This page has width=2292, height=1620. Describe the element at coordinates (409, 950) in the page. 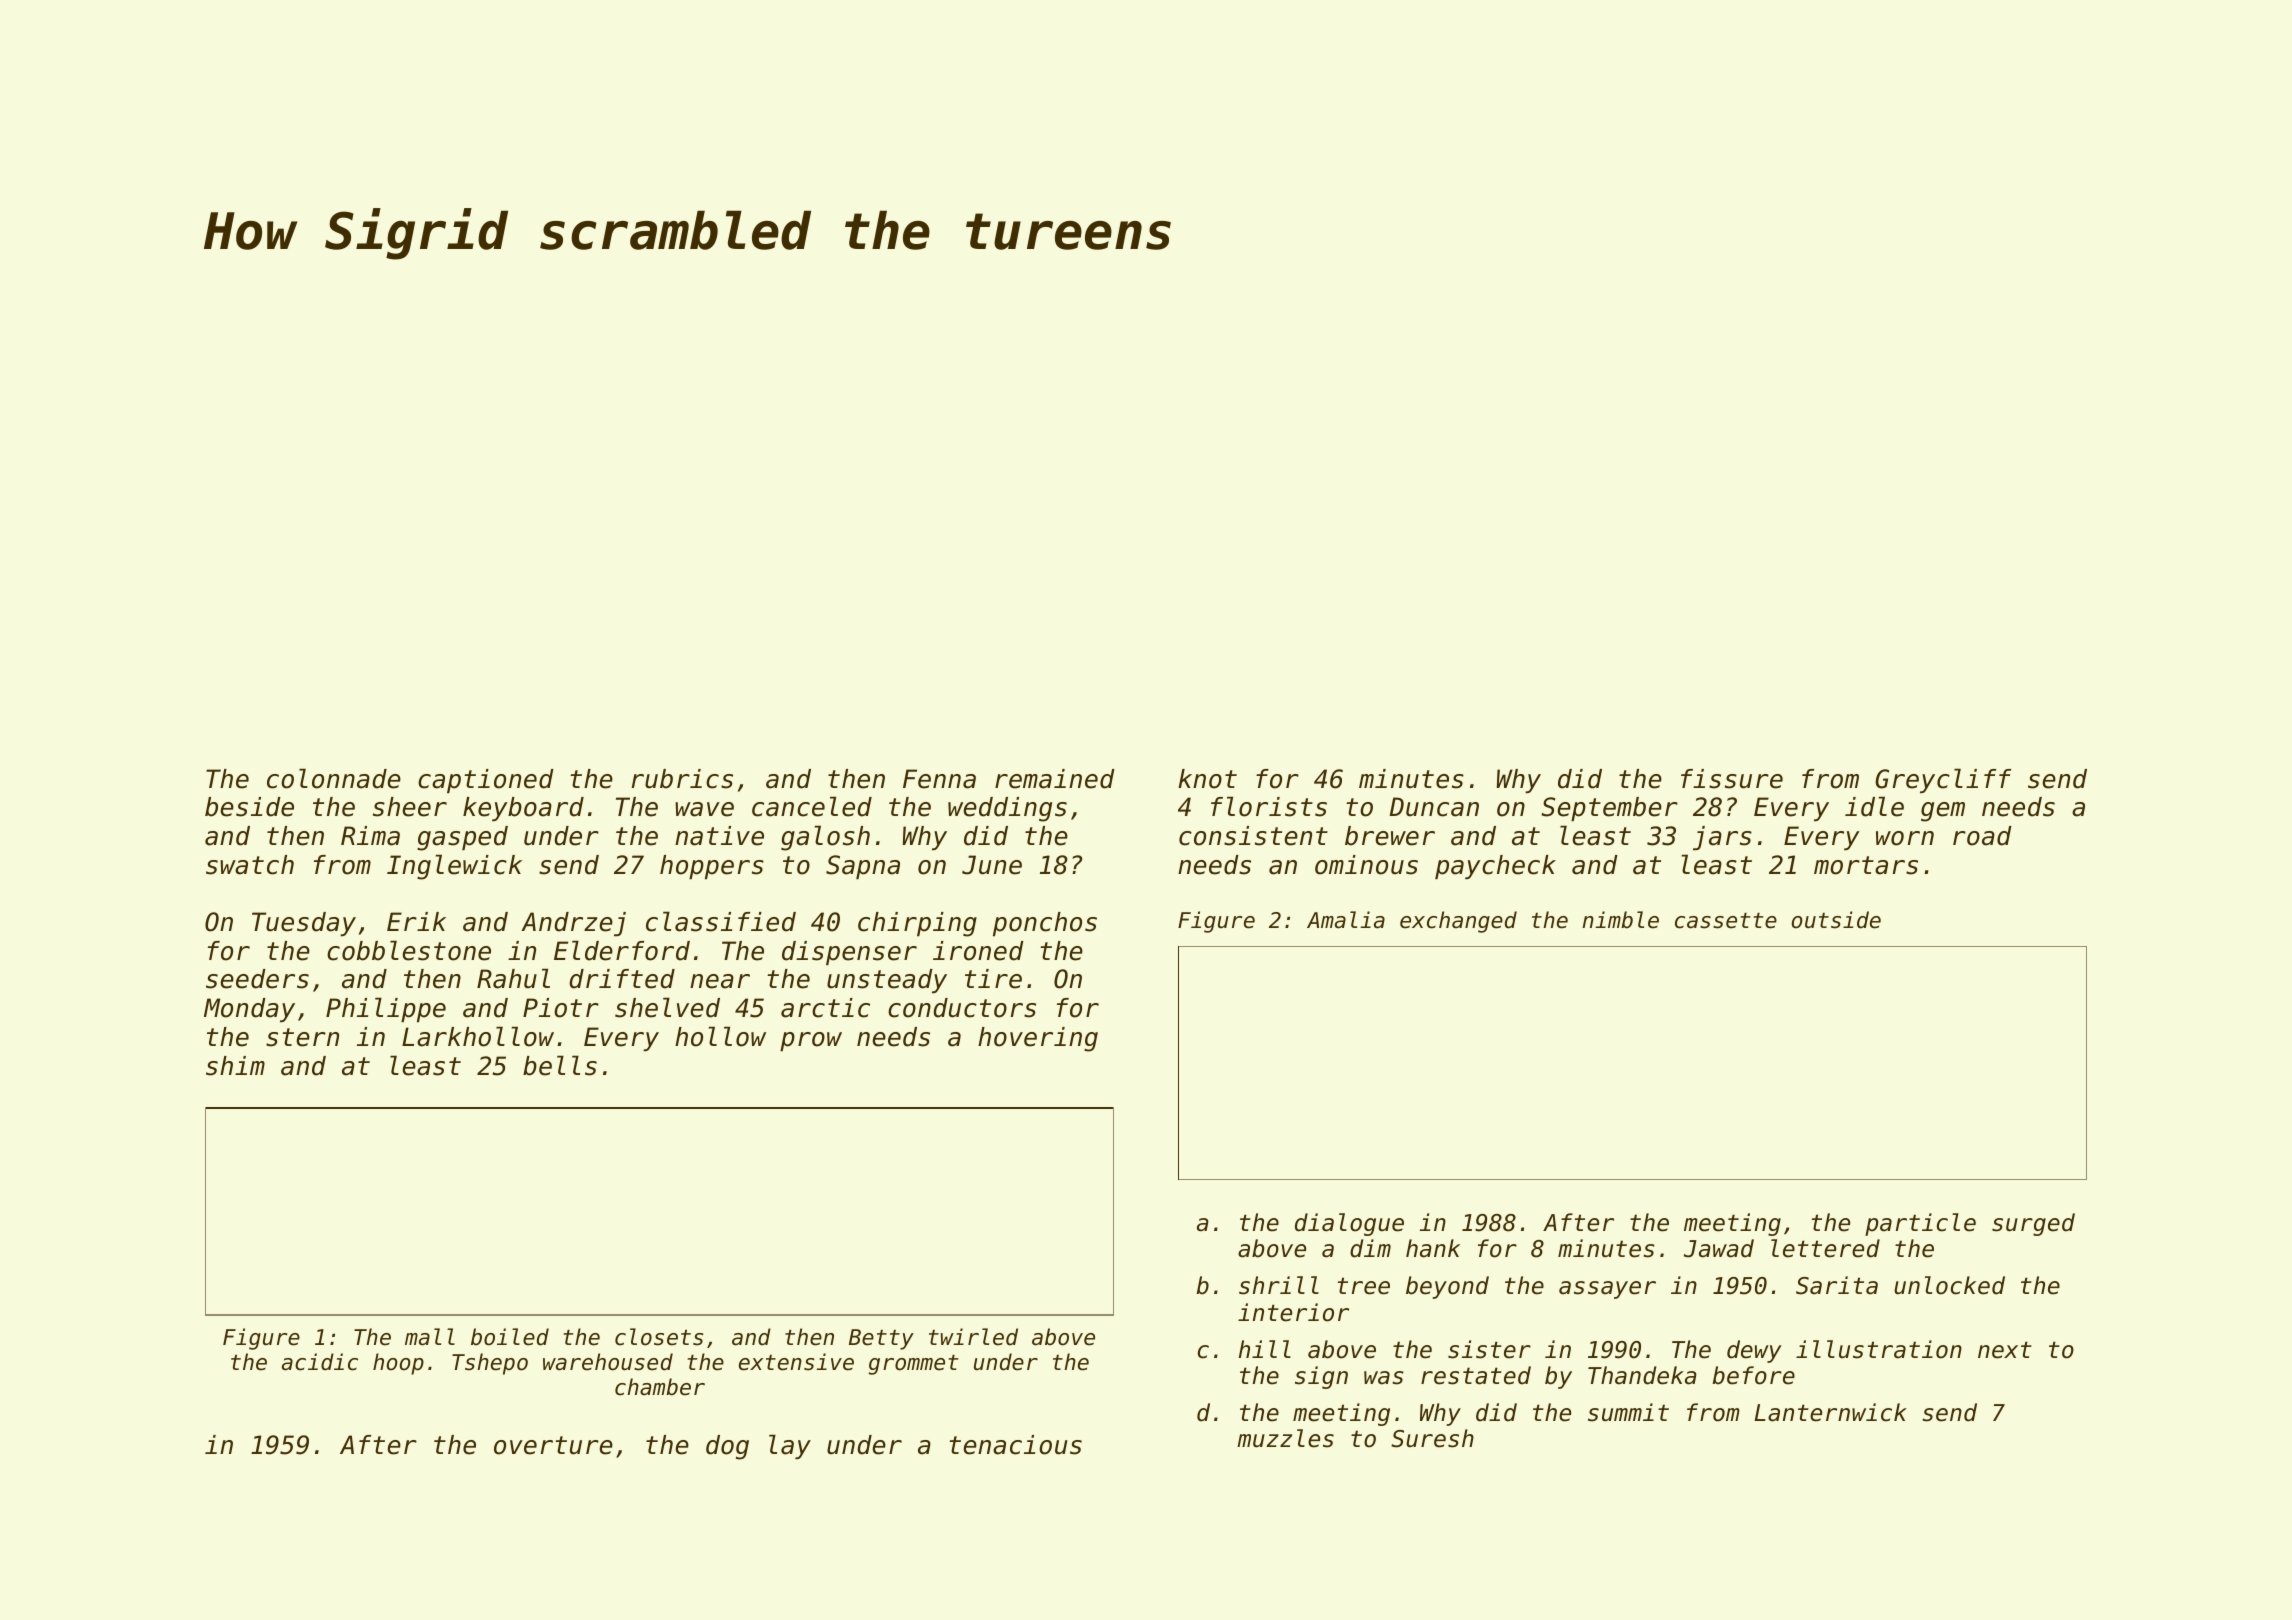

I see `cobblestone` at that location.
